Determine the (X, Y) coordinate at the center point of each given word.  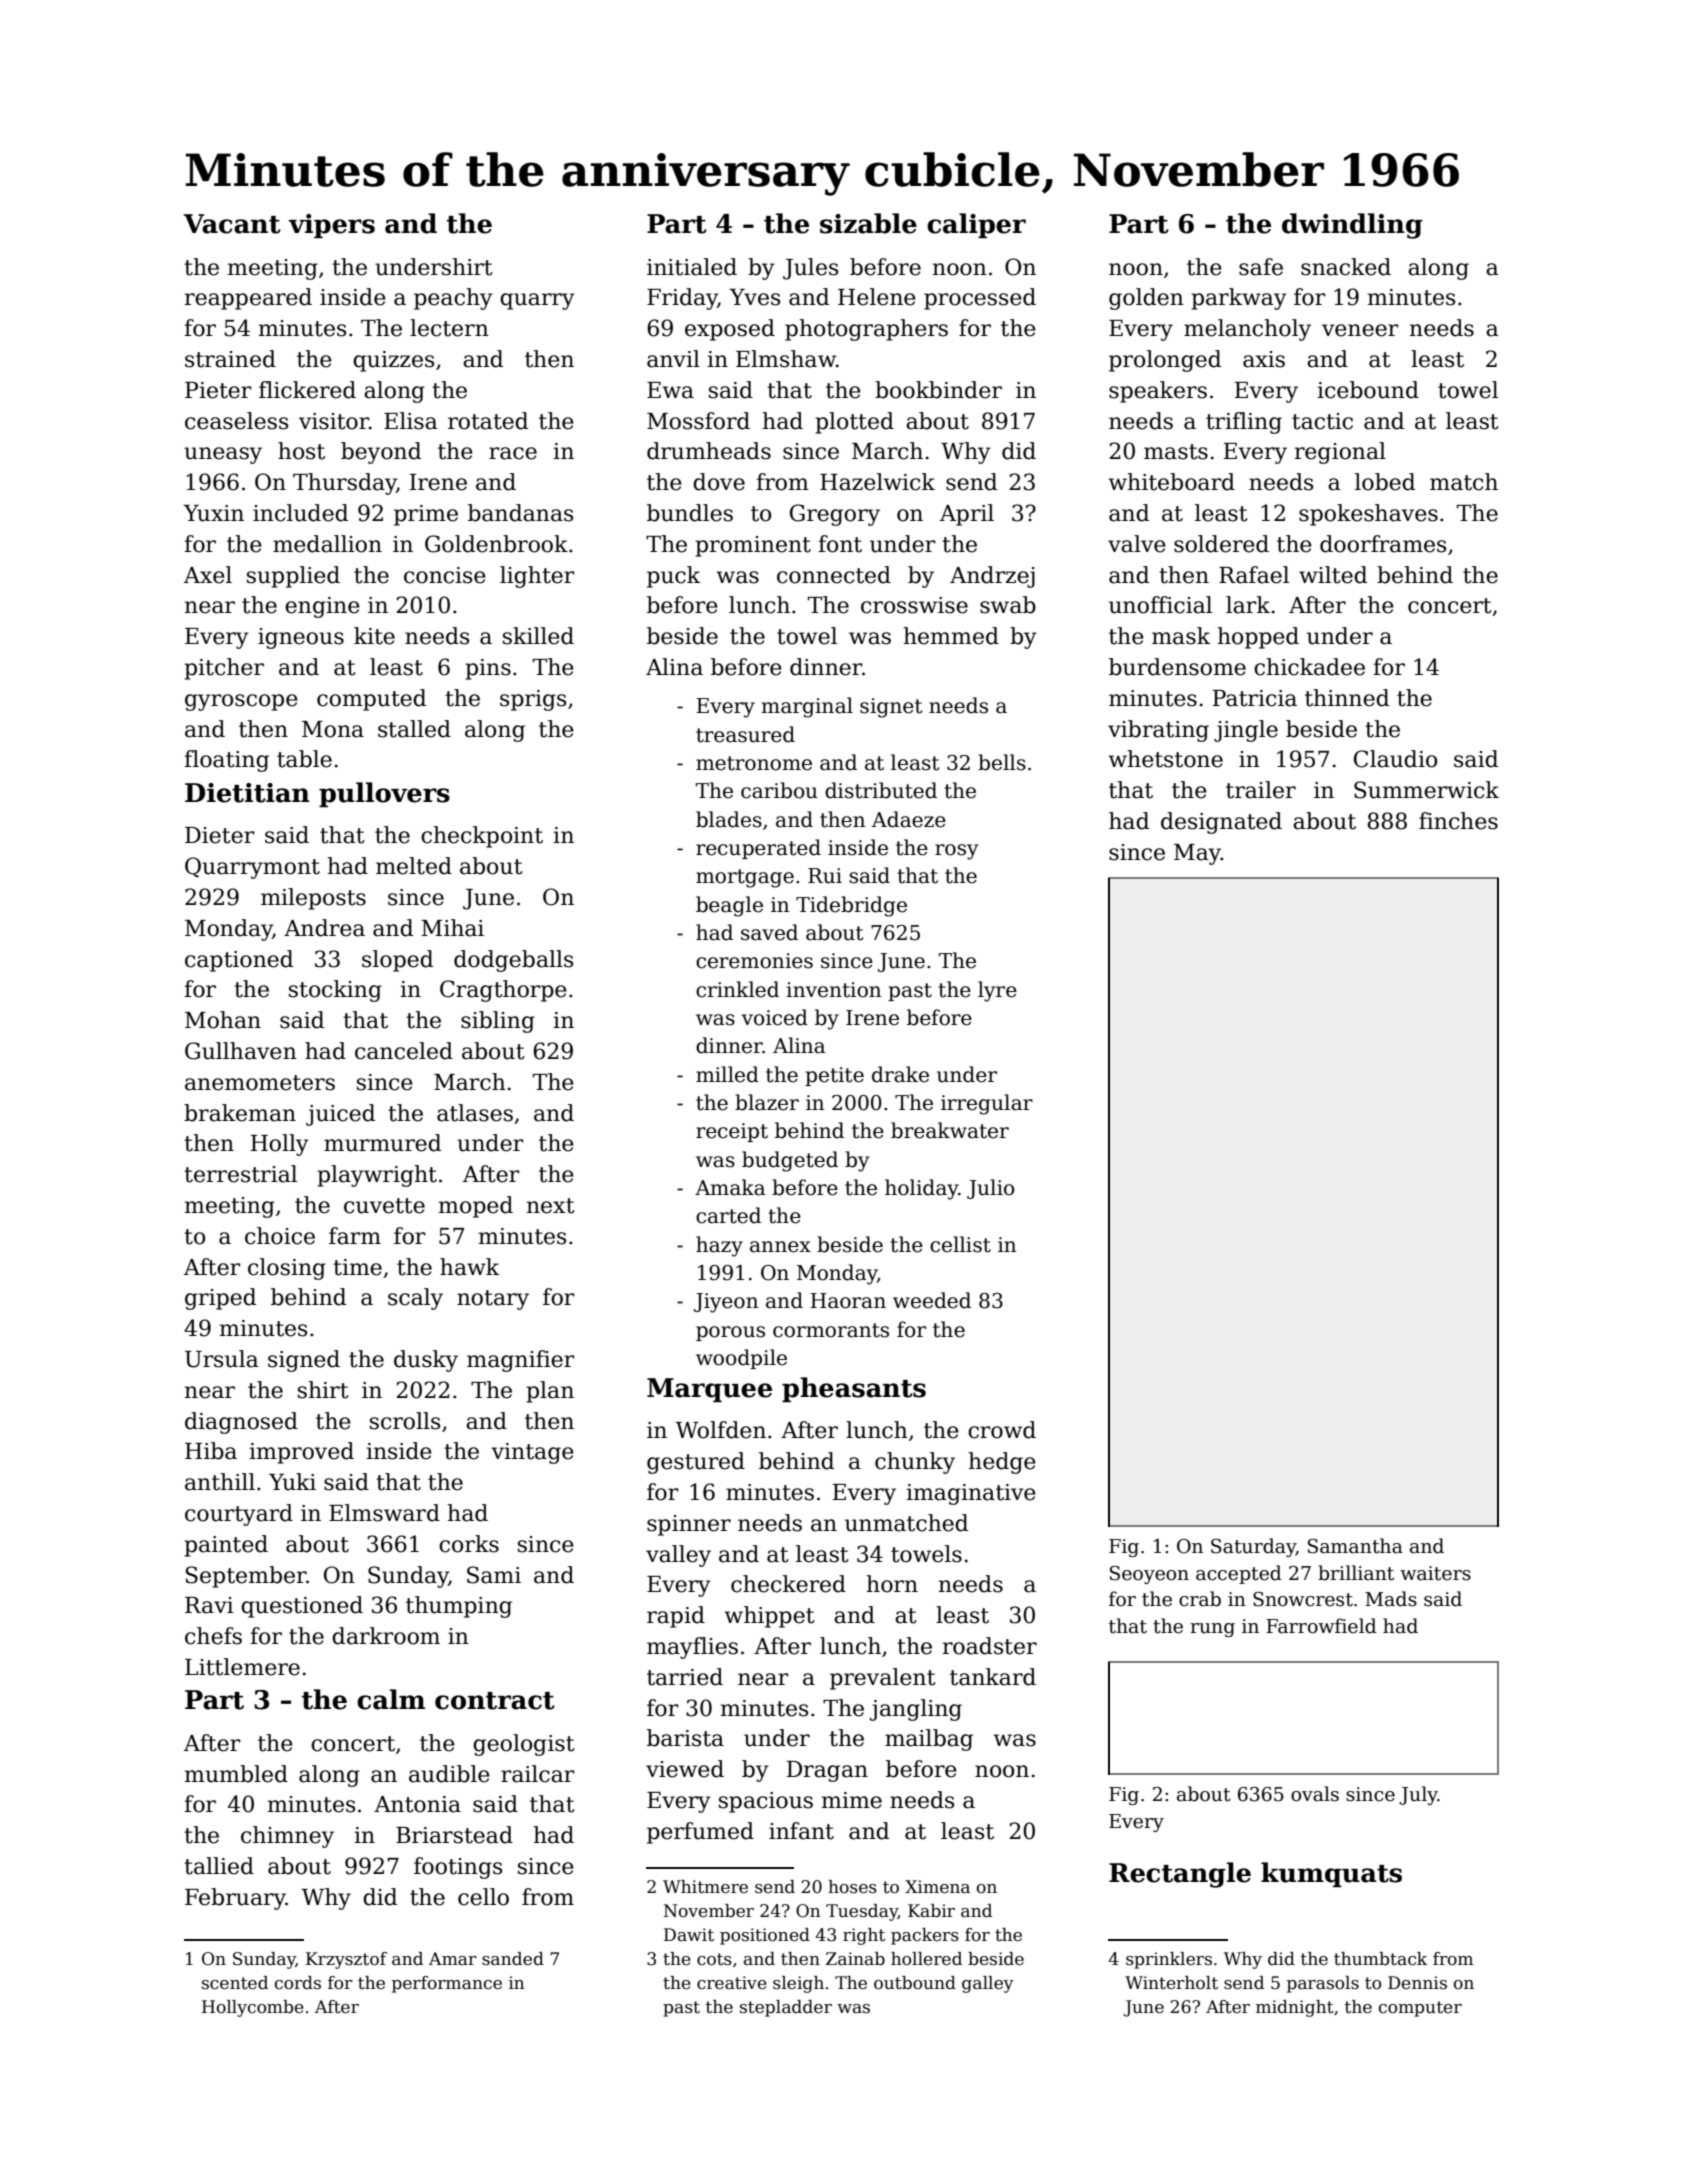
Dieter (220, 835)
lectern (449, 328)
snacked (1346, 267)
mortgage (745, 878)
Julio (991, 1189)
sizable (868, 223)
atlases (475, 1113)
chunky (915, 1463)
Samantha (1355, 1546)
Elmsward (384, 1513)
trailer (1261, 790)
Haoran (848, 1301)
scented (235, 1983)
